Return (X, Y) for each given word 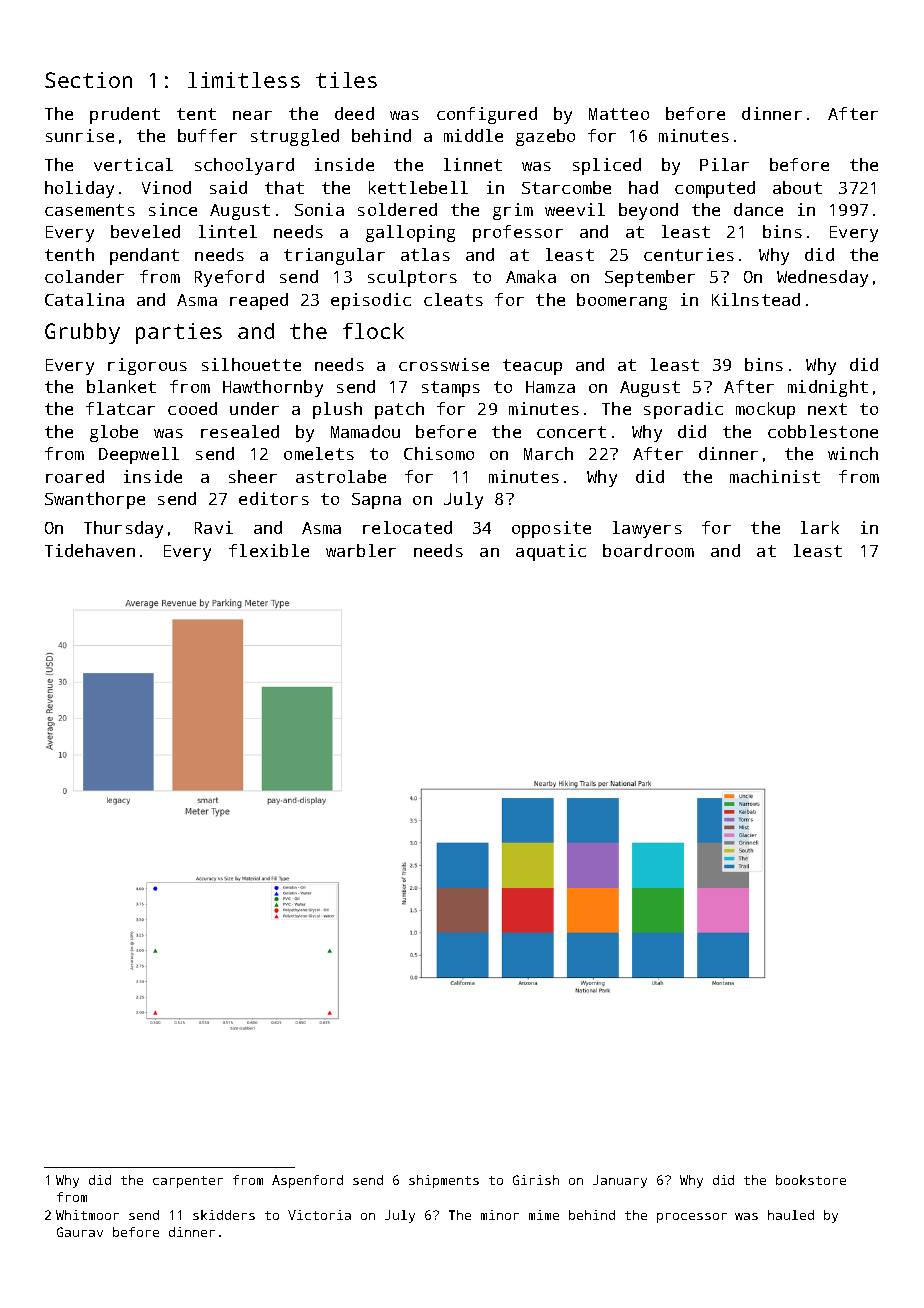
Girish (536, 1180)
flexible (269, 550)
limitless (244, 80)
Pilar (724, 164)
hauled (791, 1215)
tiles (346, 80)
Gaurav (80, 1232)
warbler (361, 550)
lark (820, 527)
